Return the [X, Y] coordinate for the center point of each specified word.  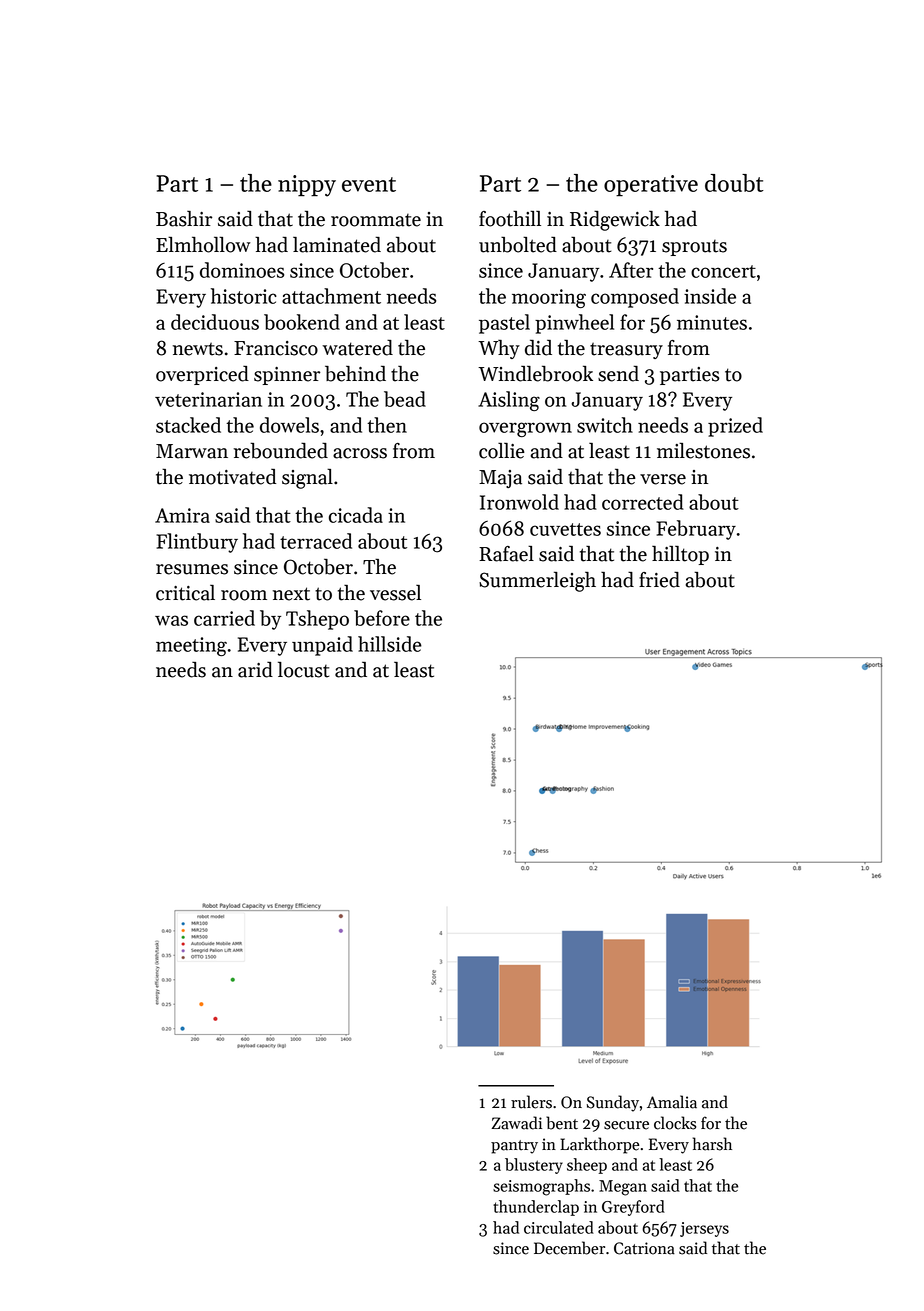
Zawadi [516, 1123]
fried [659, 579]
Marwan [192, 451]
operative [651, 186]
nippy [307, 186]
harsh [712, 1144]
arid [255, 669]
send [618, 373]
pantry [514, 1147]
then [387, 425]
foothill [510, 218]
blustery [534, 1166]
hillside [390, 644]
